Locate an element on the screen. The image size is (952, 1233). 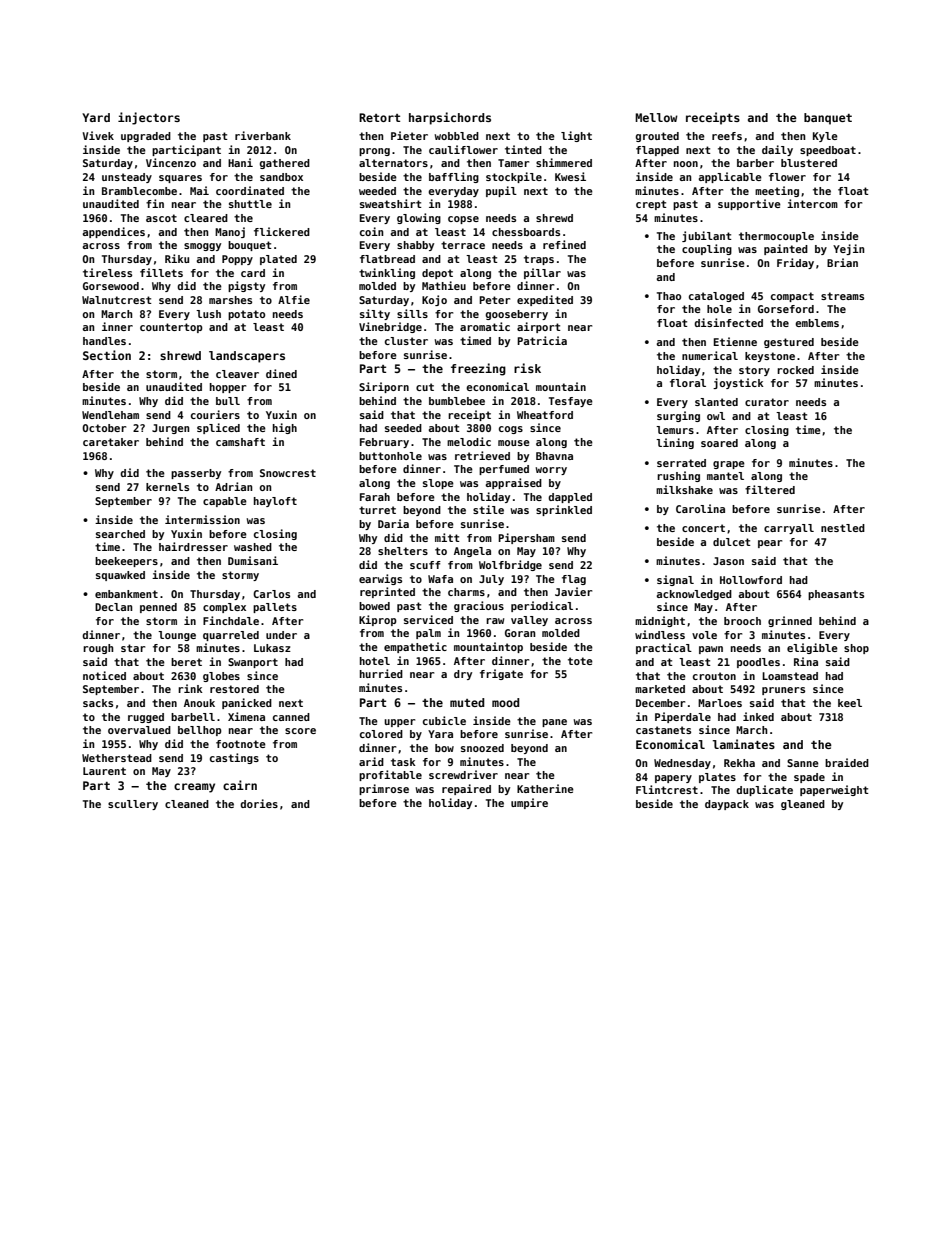
intermission is located at coordinates (202, 519).
